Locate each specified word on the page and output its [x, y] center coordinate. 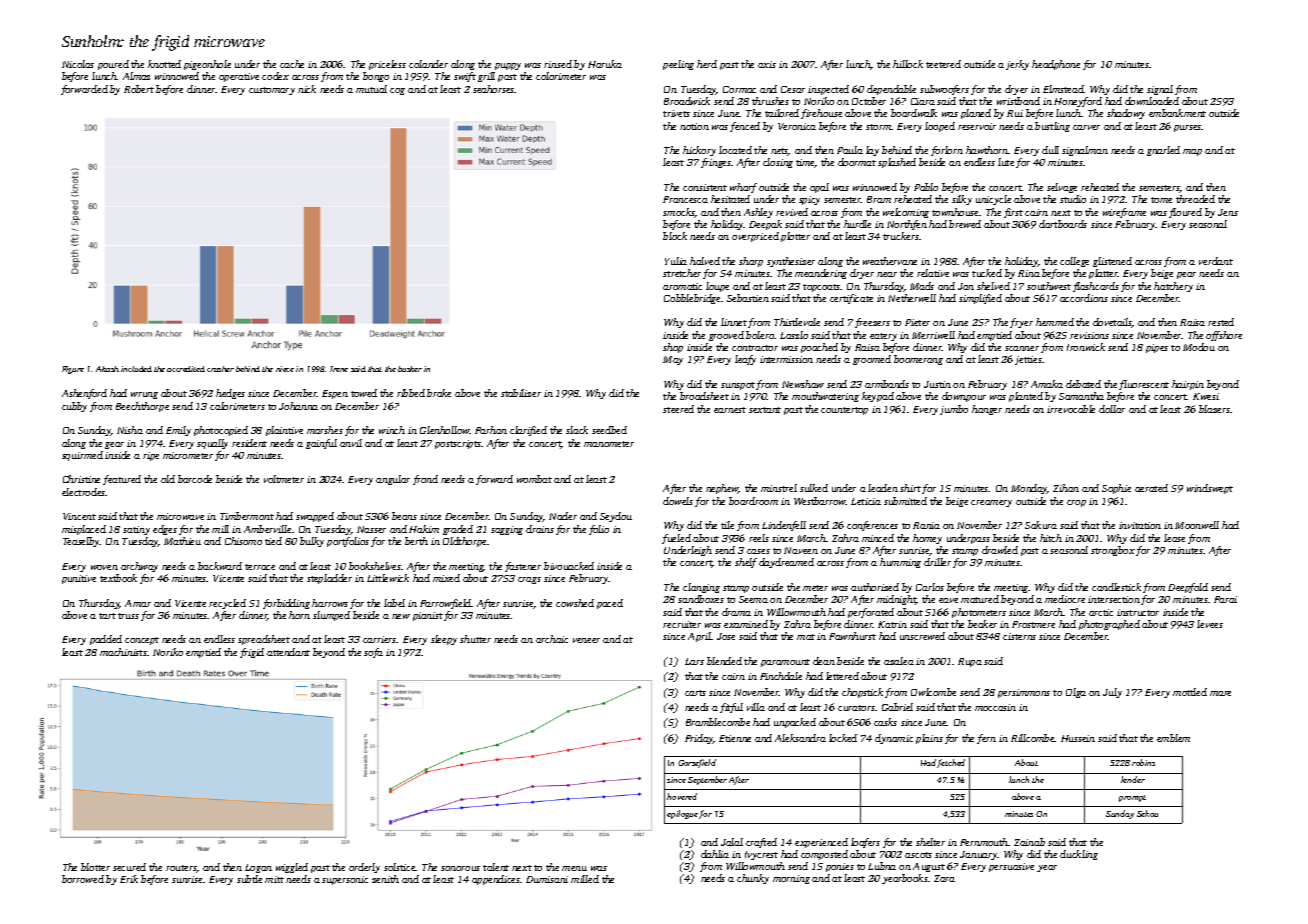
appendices [496, 880]
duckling [1079, 855]
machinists [123, 652]
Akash [107, 369]
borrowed [83, 879]
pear [1186, 275]
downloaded [1152, 101]
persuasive [1011, 867]
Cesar [793, 89]
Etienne [735, 738]
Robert [139, 89]
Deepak [765, 225]
